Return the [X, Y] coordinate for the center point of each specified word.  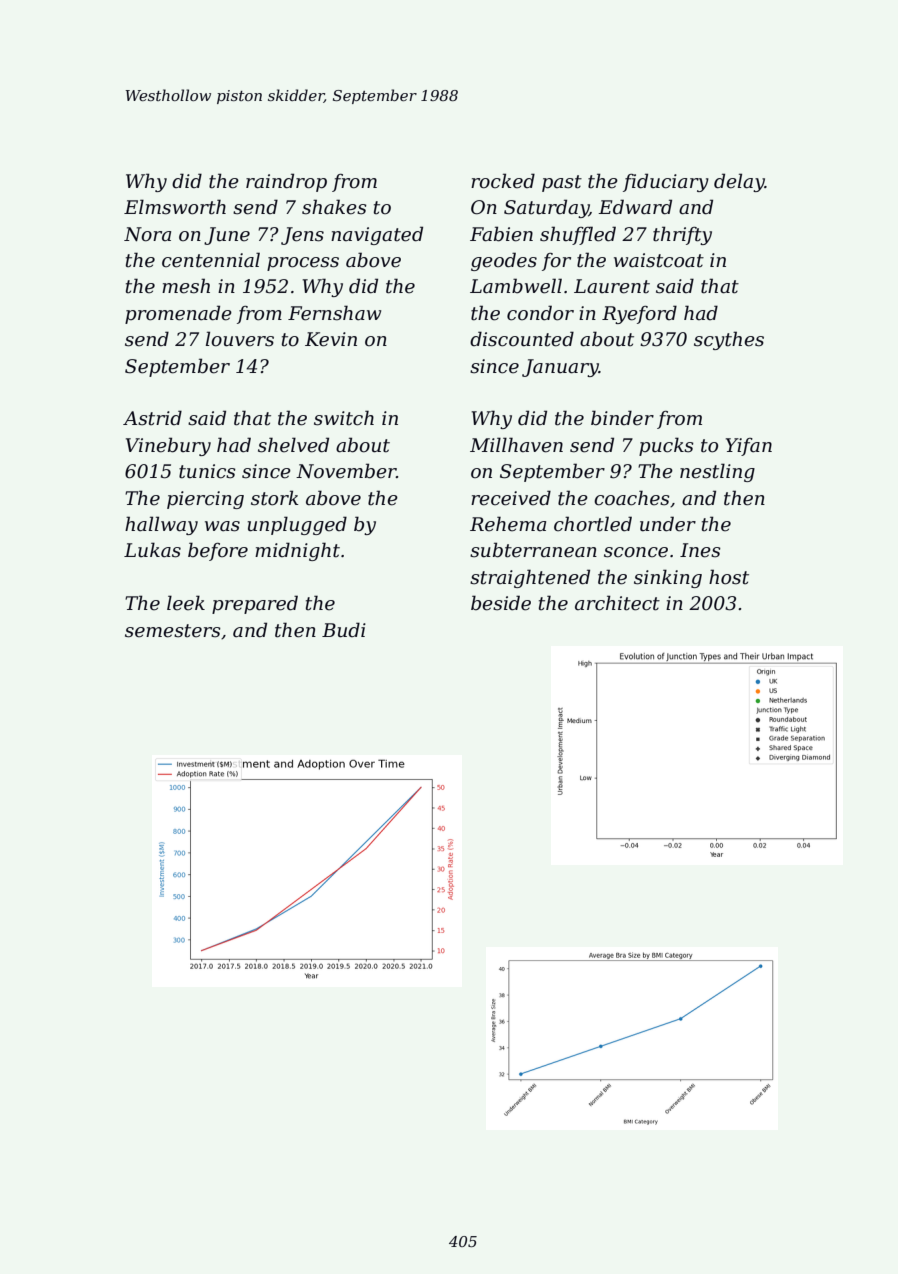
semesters [173, 631]
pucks [666, 446]
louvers [240, 339]
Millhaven [516, 445]
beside [501, 603]
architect [617, 603]
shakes [334, 207]
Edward [635, 207]
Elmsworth [175, 207]
